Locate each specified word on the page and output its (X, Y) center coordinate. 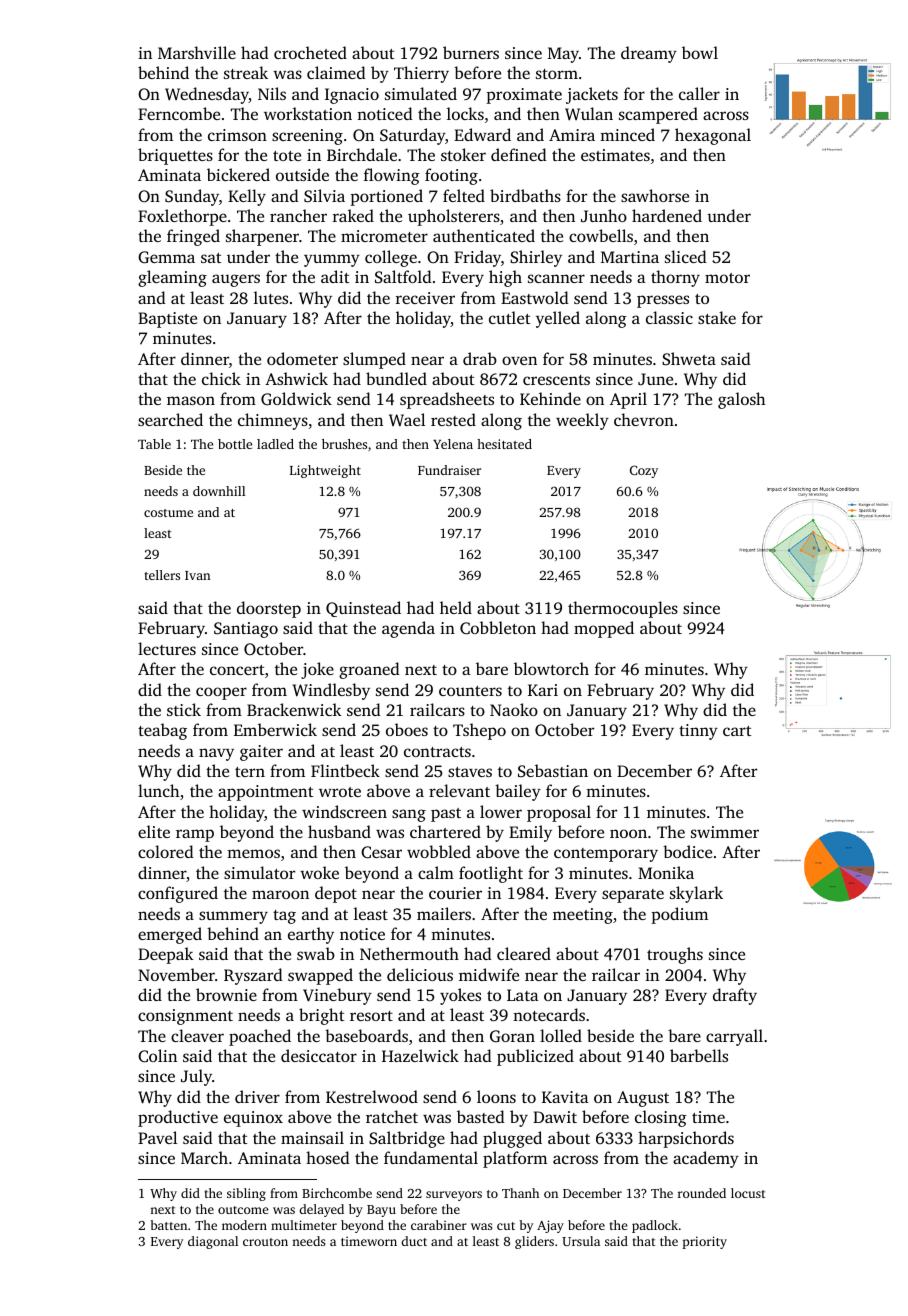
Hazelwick (420, 1055)
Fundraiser (449, 470)
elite (154, 831)
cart (737, 731)
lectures (167, 648)
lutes (271, 297)
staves (470, 772)
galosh (741, 400)
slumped (374, 360)
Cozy (644, 471)
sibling (246, 1194)
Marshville (197, 52)
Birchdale (362, 154)
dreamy (649, 54)
